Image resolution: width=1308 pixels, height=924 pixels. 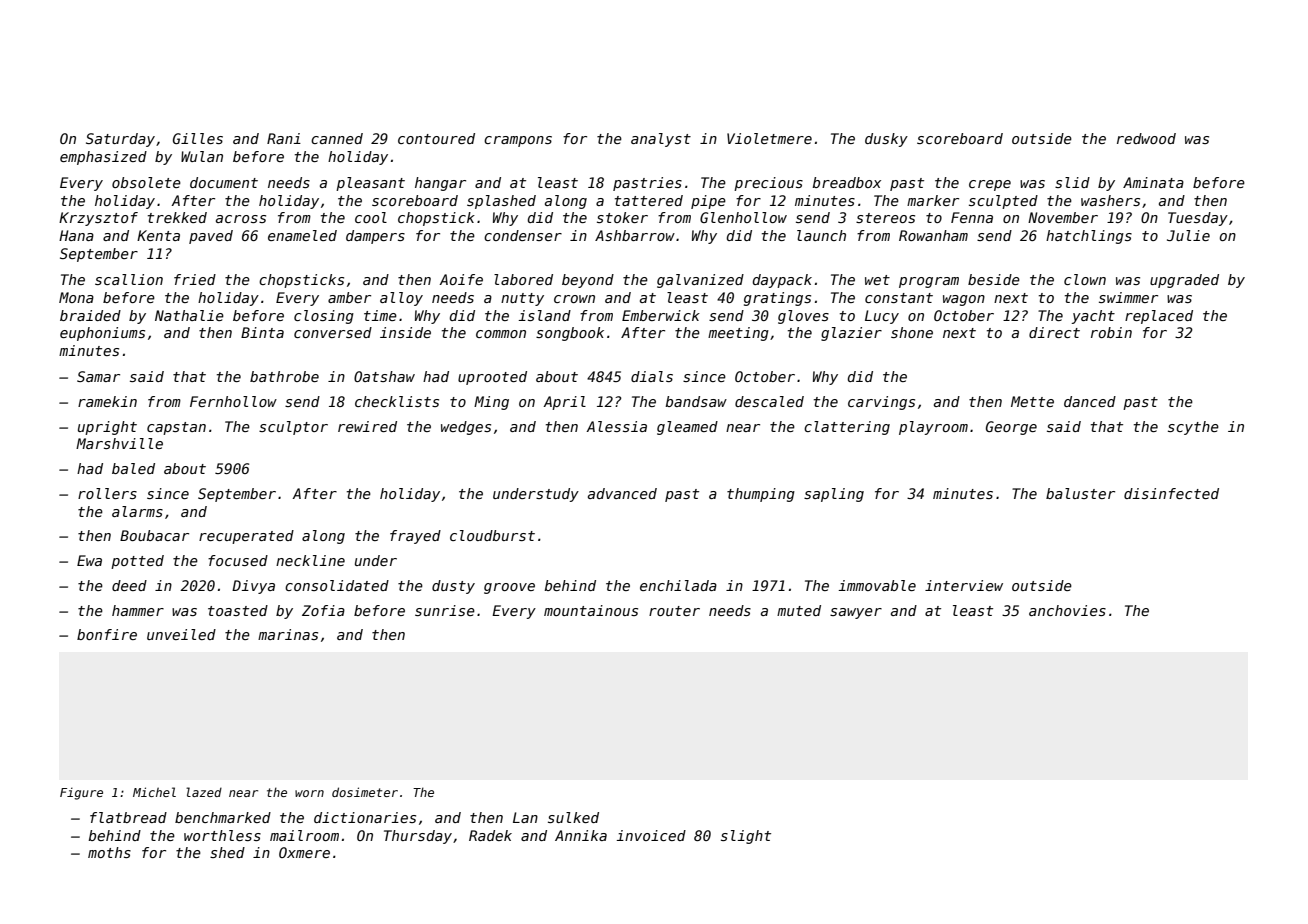 What do you see at coordinates (154, 792) in the document?
I see `Michel` at bounding box center [154, 792].
